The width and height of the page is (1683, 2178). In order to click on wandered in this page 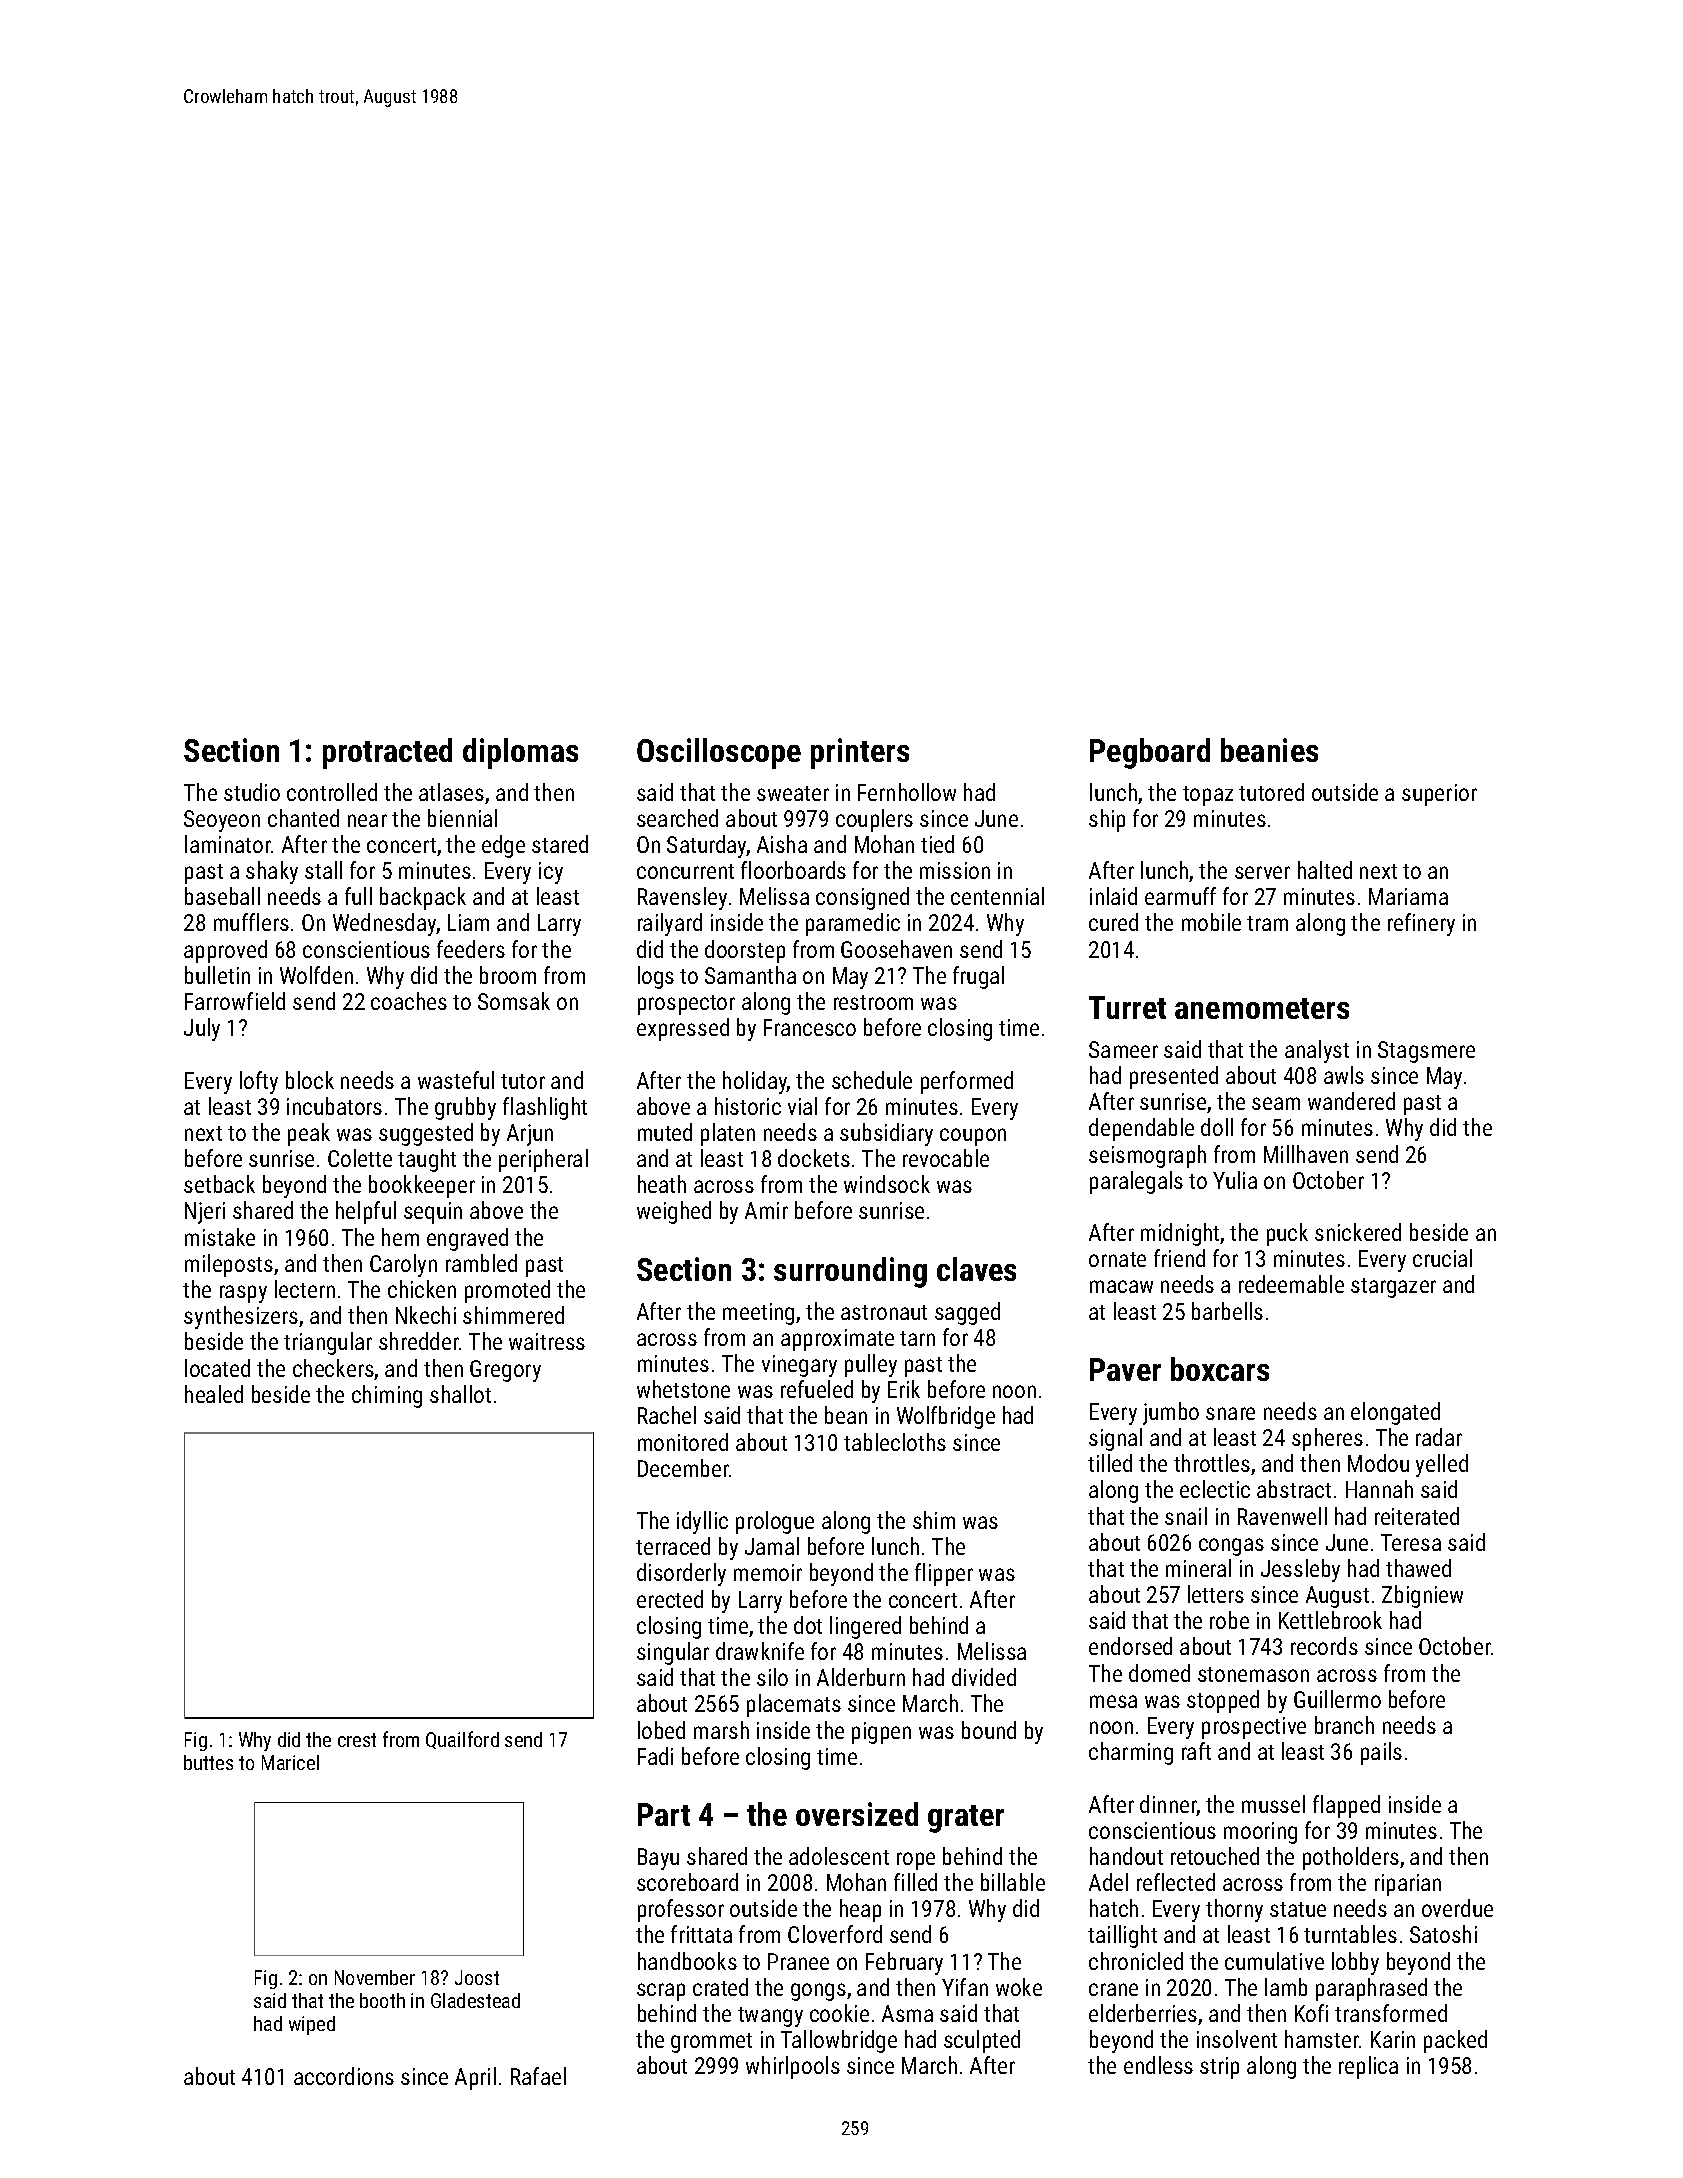, I will do `click(1351, 1101)`.
